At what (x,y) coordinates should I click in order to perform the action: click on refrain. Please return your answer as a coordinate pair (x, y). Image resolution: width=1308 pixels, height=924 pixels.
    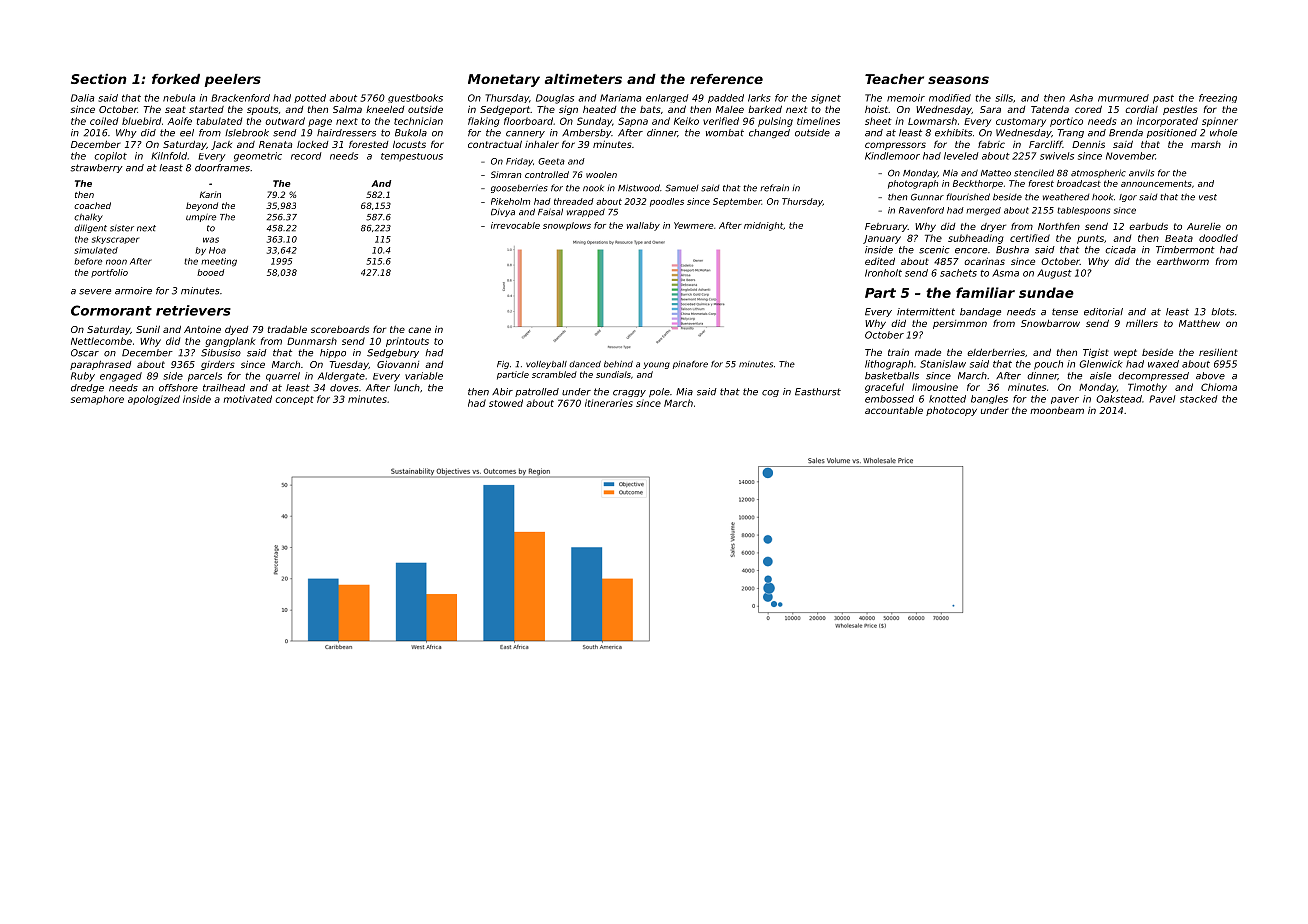
    Looking at the image, I should click on (774, 188).
